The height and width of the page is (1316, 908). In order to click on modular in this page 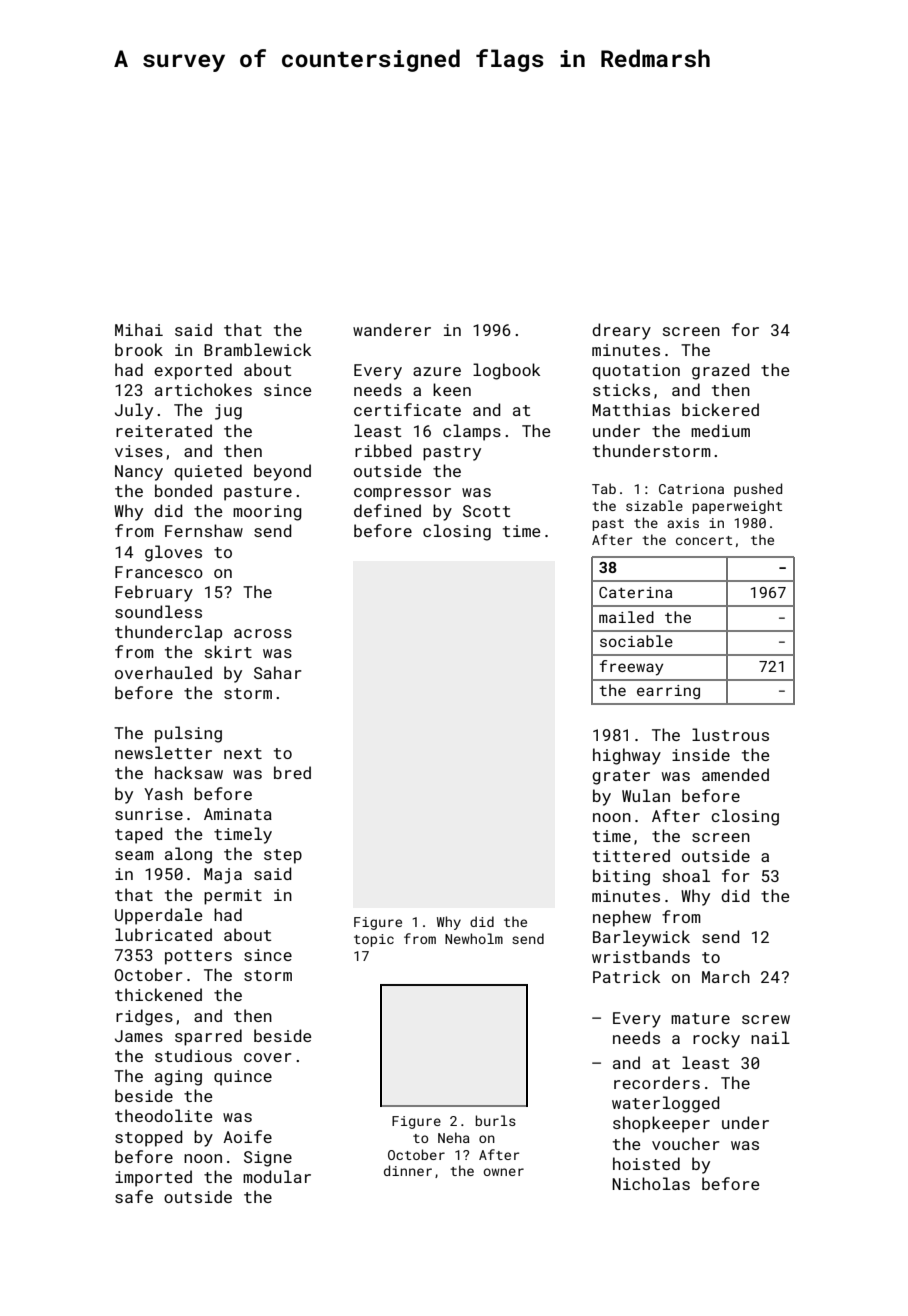, I will do `click(277, 1176)`.
